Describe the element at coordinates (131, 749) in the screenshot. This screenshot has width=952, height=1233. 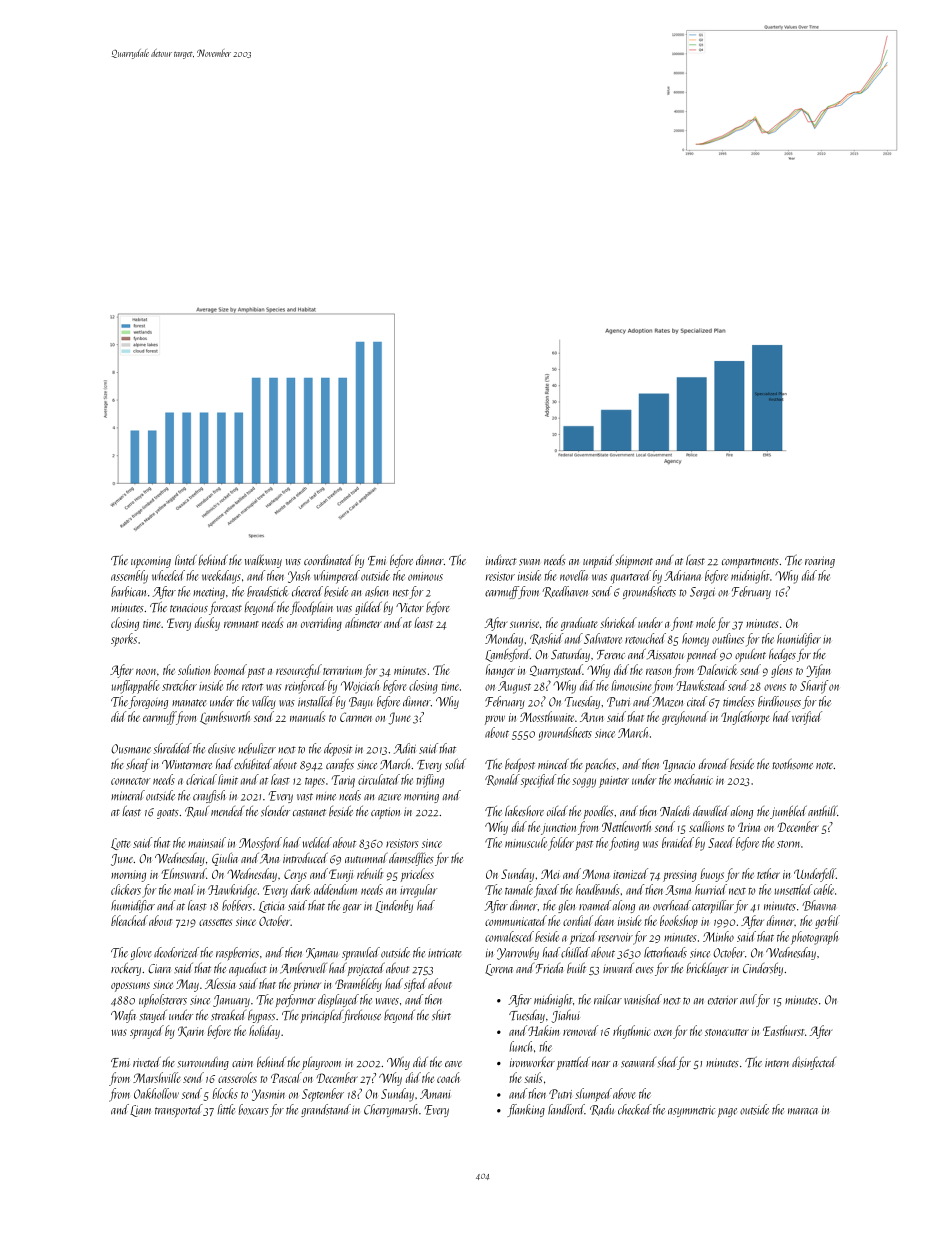
I see `Ousmane` at that location.
